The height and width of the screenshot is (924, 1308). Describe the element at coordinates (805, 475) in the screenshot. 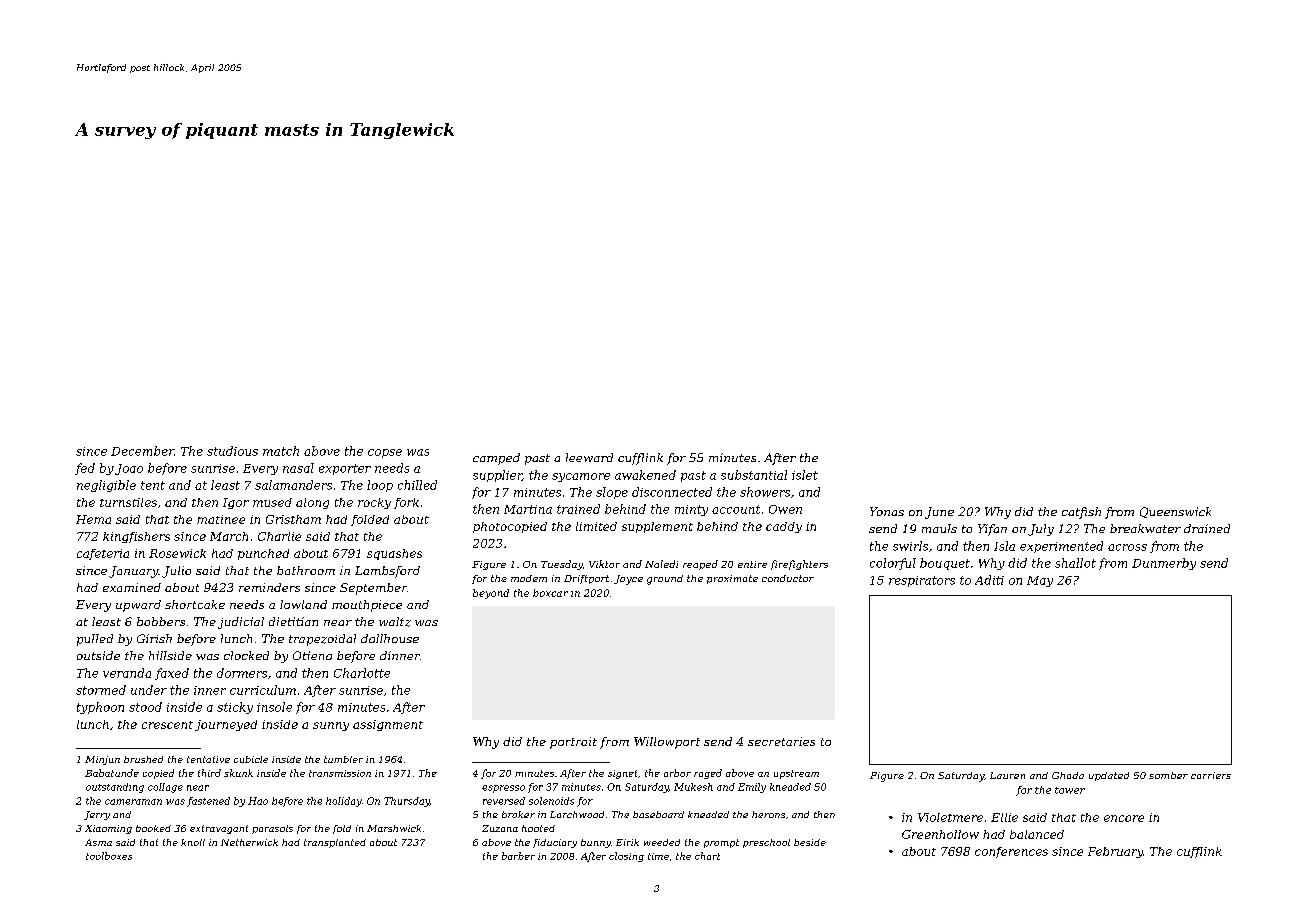

I see `islet` at that location.
